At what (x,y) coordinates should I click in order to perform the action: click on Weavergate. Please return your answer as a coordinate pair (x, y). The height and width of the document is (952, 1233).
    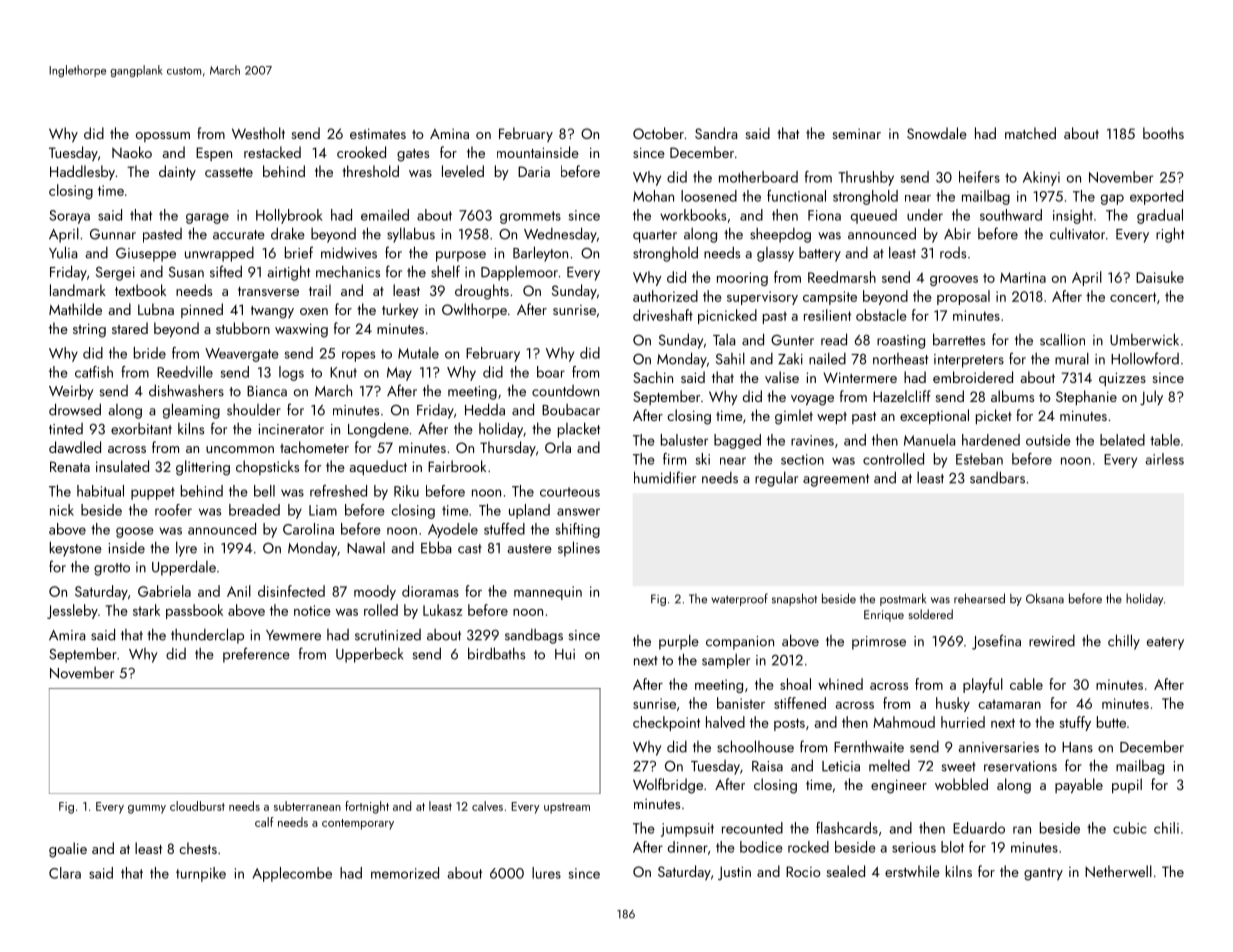
    Looking at the image, I should click on (242, 355).
